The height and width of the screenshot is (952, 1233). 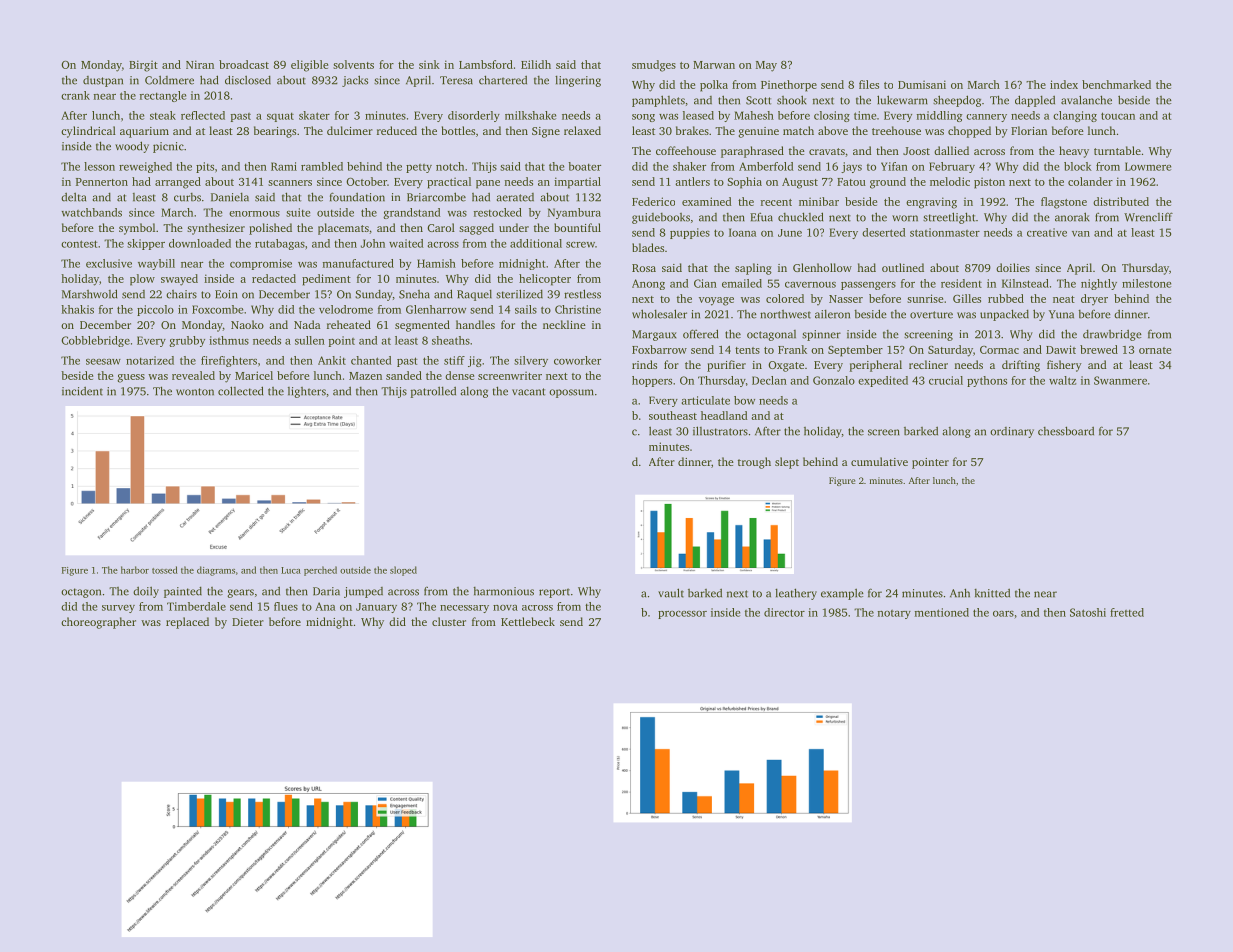 I want to click on crank, so click(x=75, y=95).
